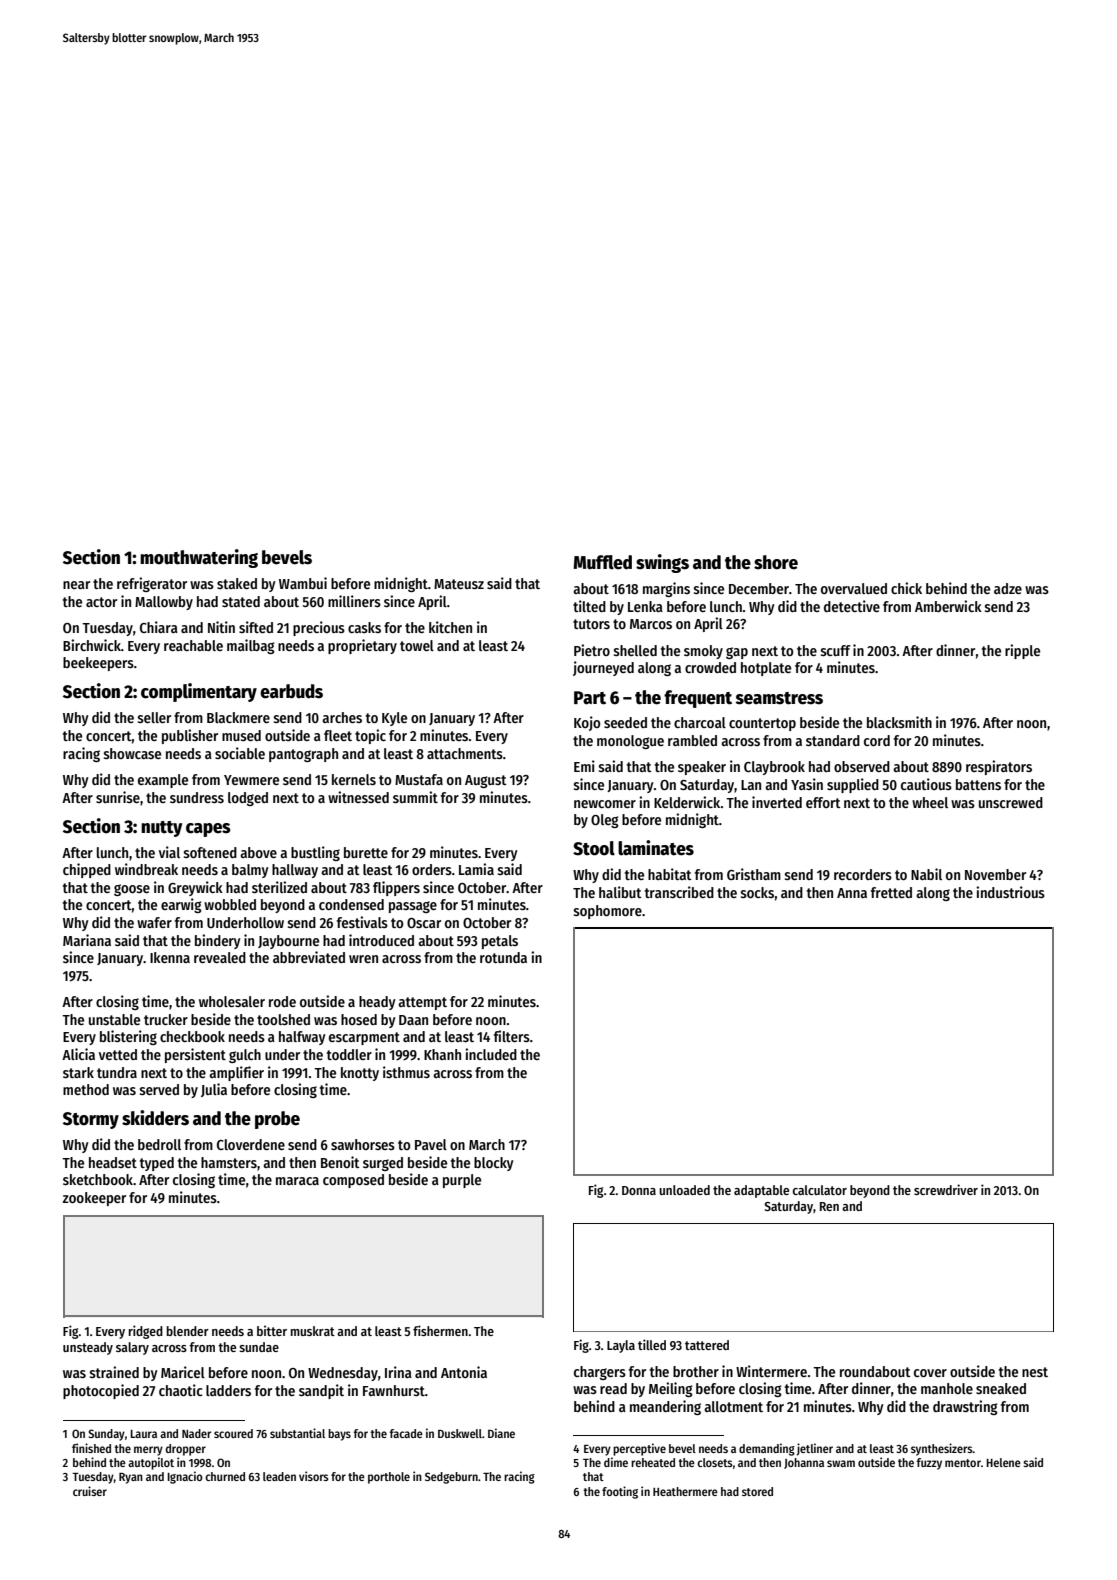 This image has height=1580, width=1117. Describe the element at coordinates (157, 1164) in the image. I see `typed` at that location.
